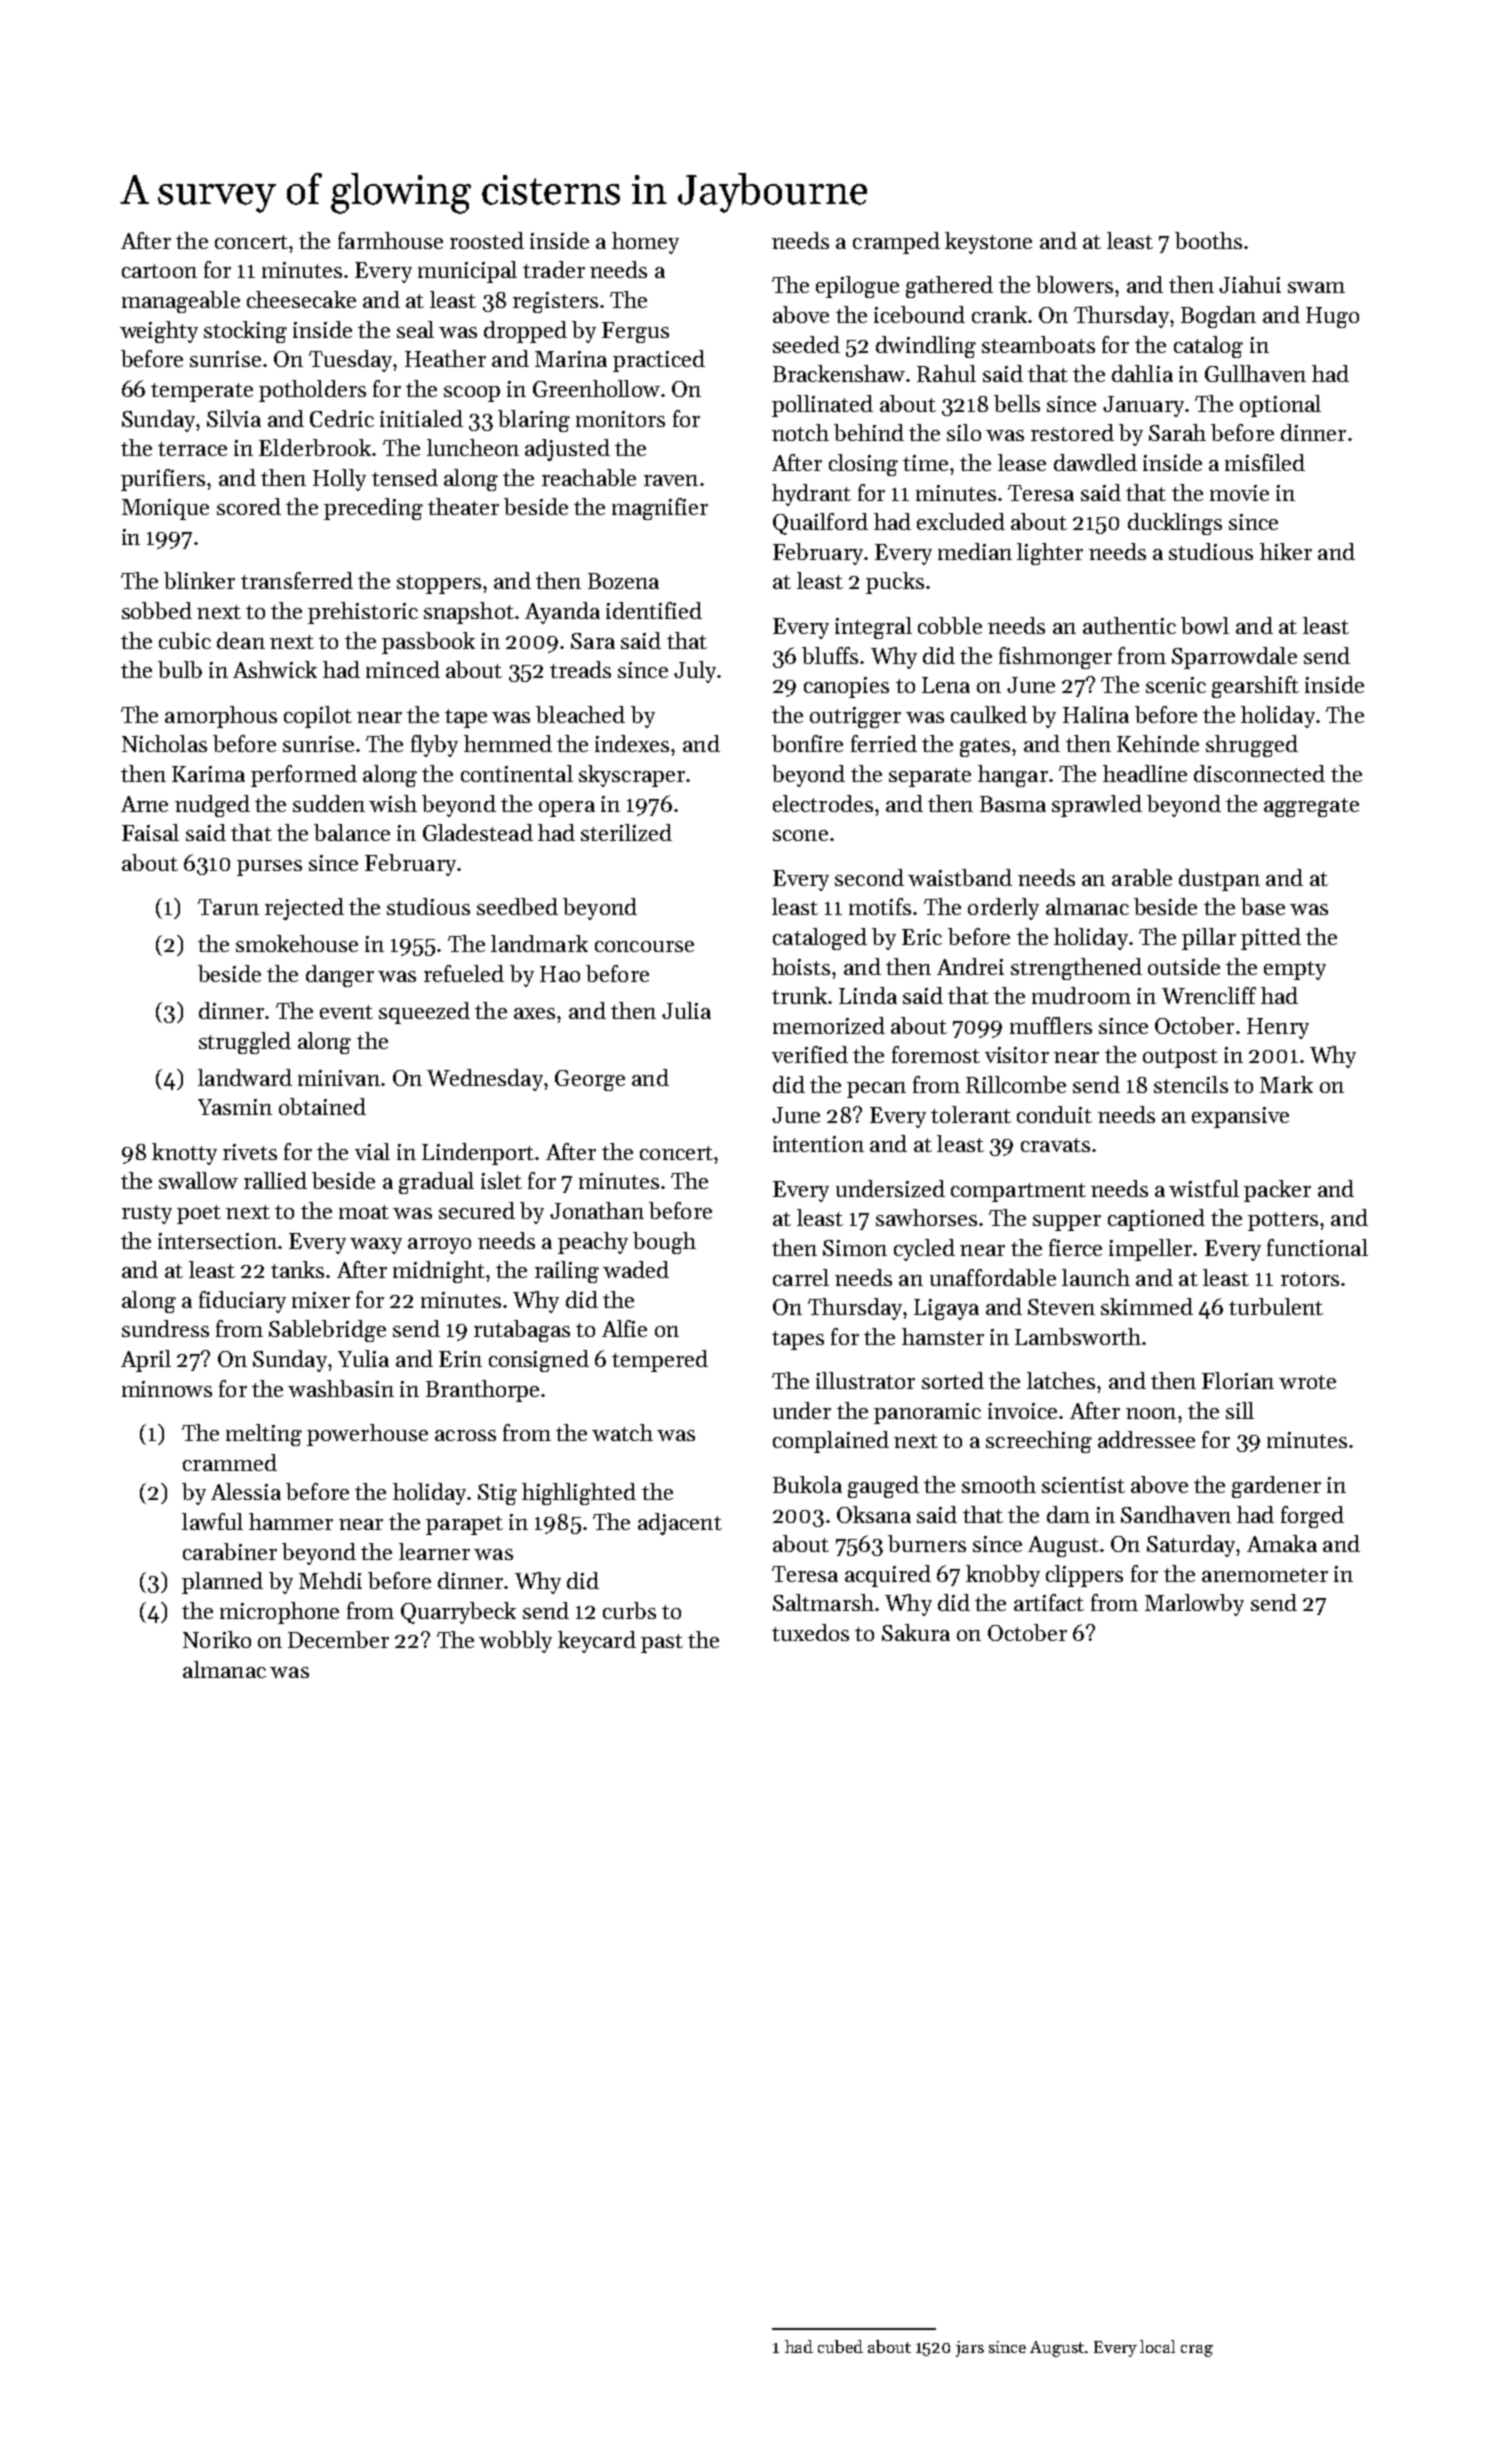 The image size is (1496, 2464). What do you see at coordinates (840, 2346) in the image?
I see `cubed` at bounding box center [840, 2346].
